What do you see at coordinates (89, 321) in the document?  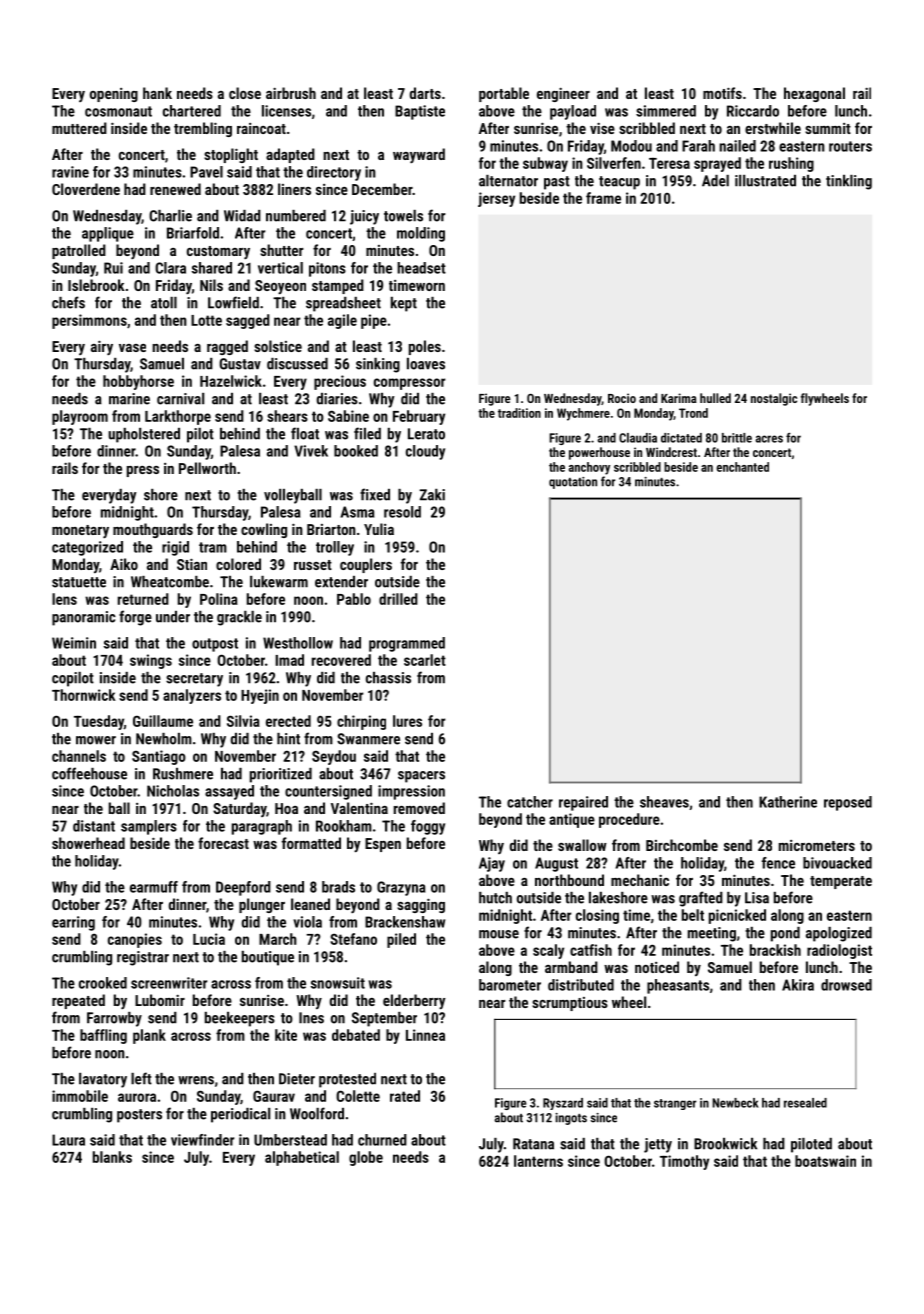 I see `persimmons` at bounding box center [89, 321].
